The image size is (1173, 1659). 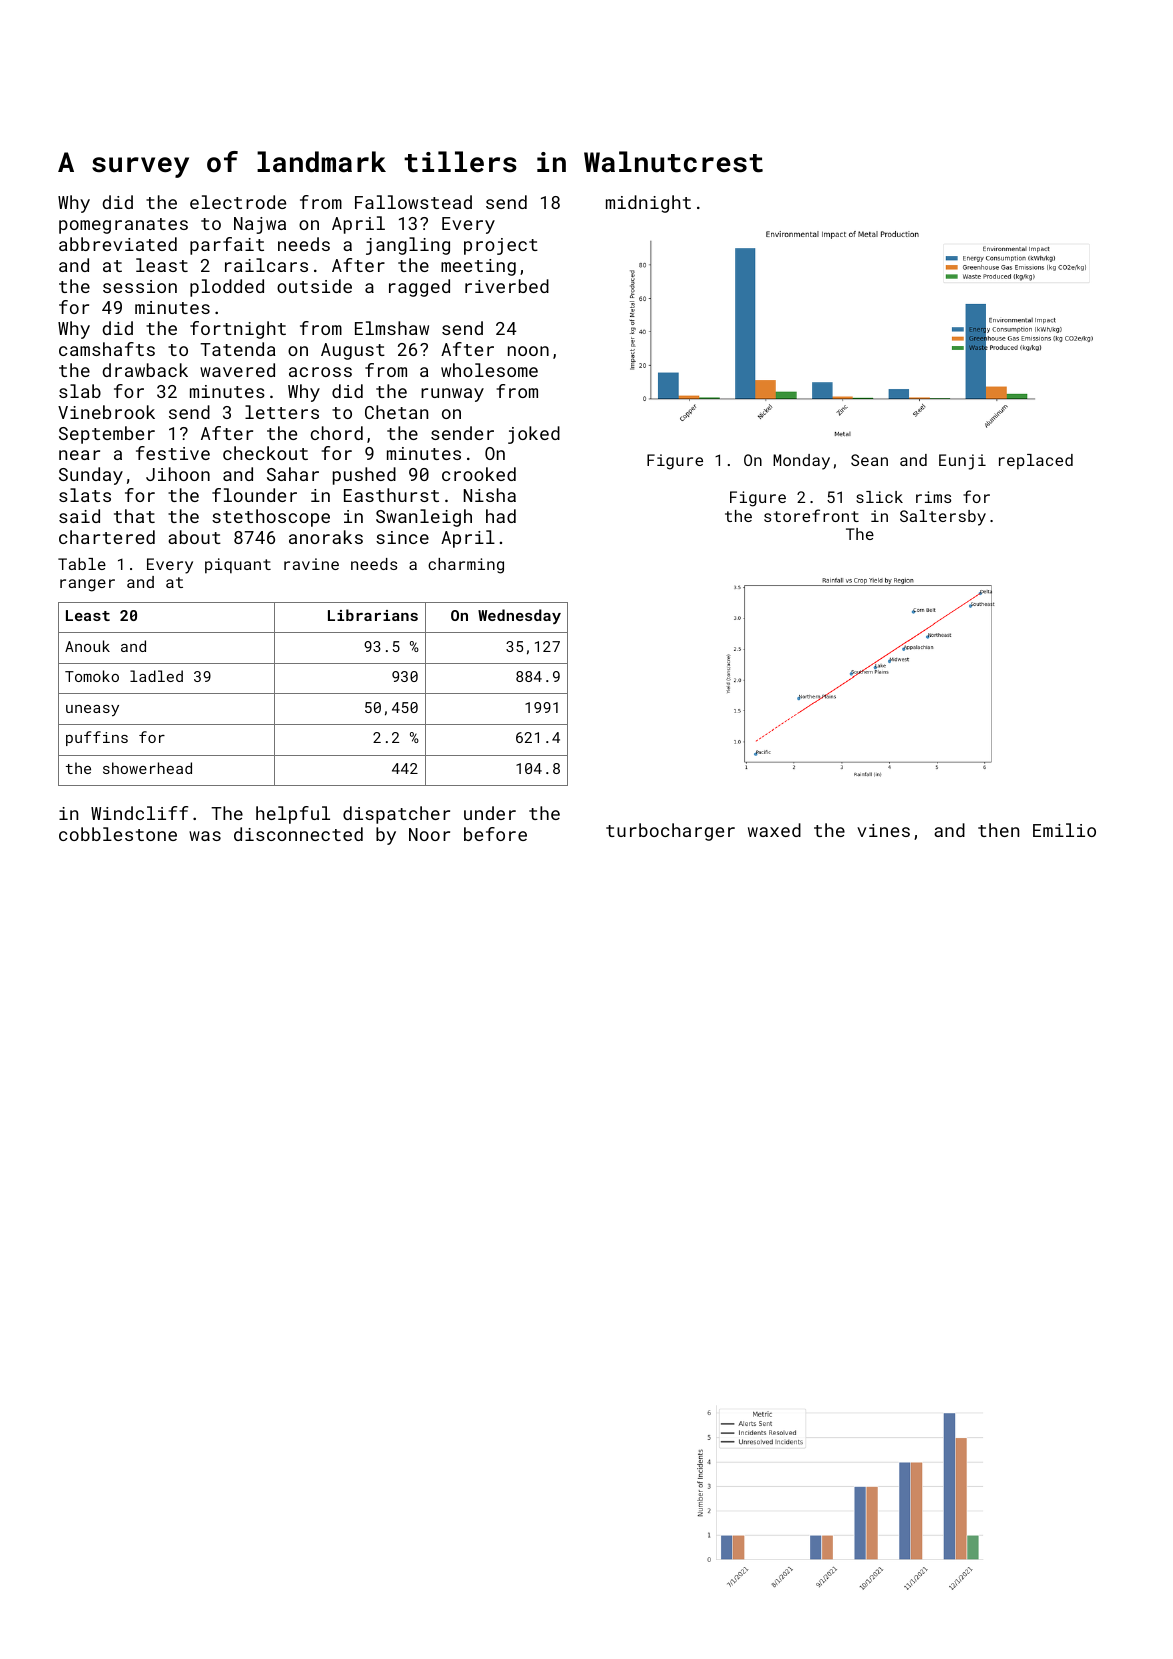 I want to click on Sahar, so click(x=293, y=474).
